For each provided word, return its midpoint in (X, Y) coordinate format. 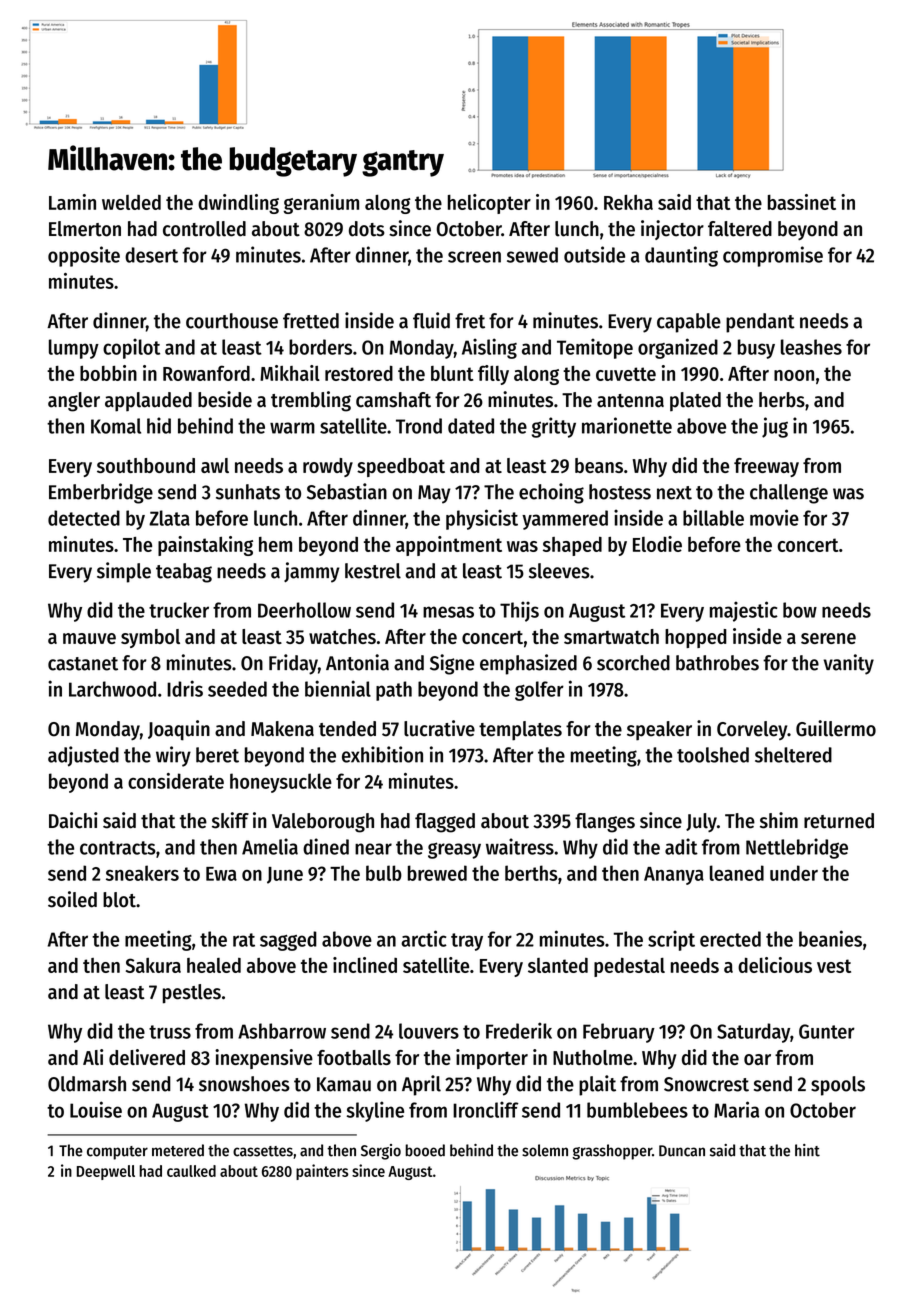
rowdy (328, 467)
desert (151, 255)
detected (84, 518)
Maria (736, 1109)
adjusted (83, 756)
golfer (539, 691)
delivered (147, 1057)
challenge (789, 494)
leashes (811, 347)
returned (839, 821)
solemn (545, 1150)
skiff (230, 820)
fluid (431, 320)
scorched (633, 663)
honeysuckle (281, 783)
